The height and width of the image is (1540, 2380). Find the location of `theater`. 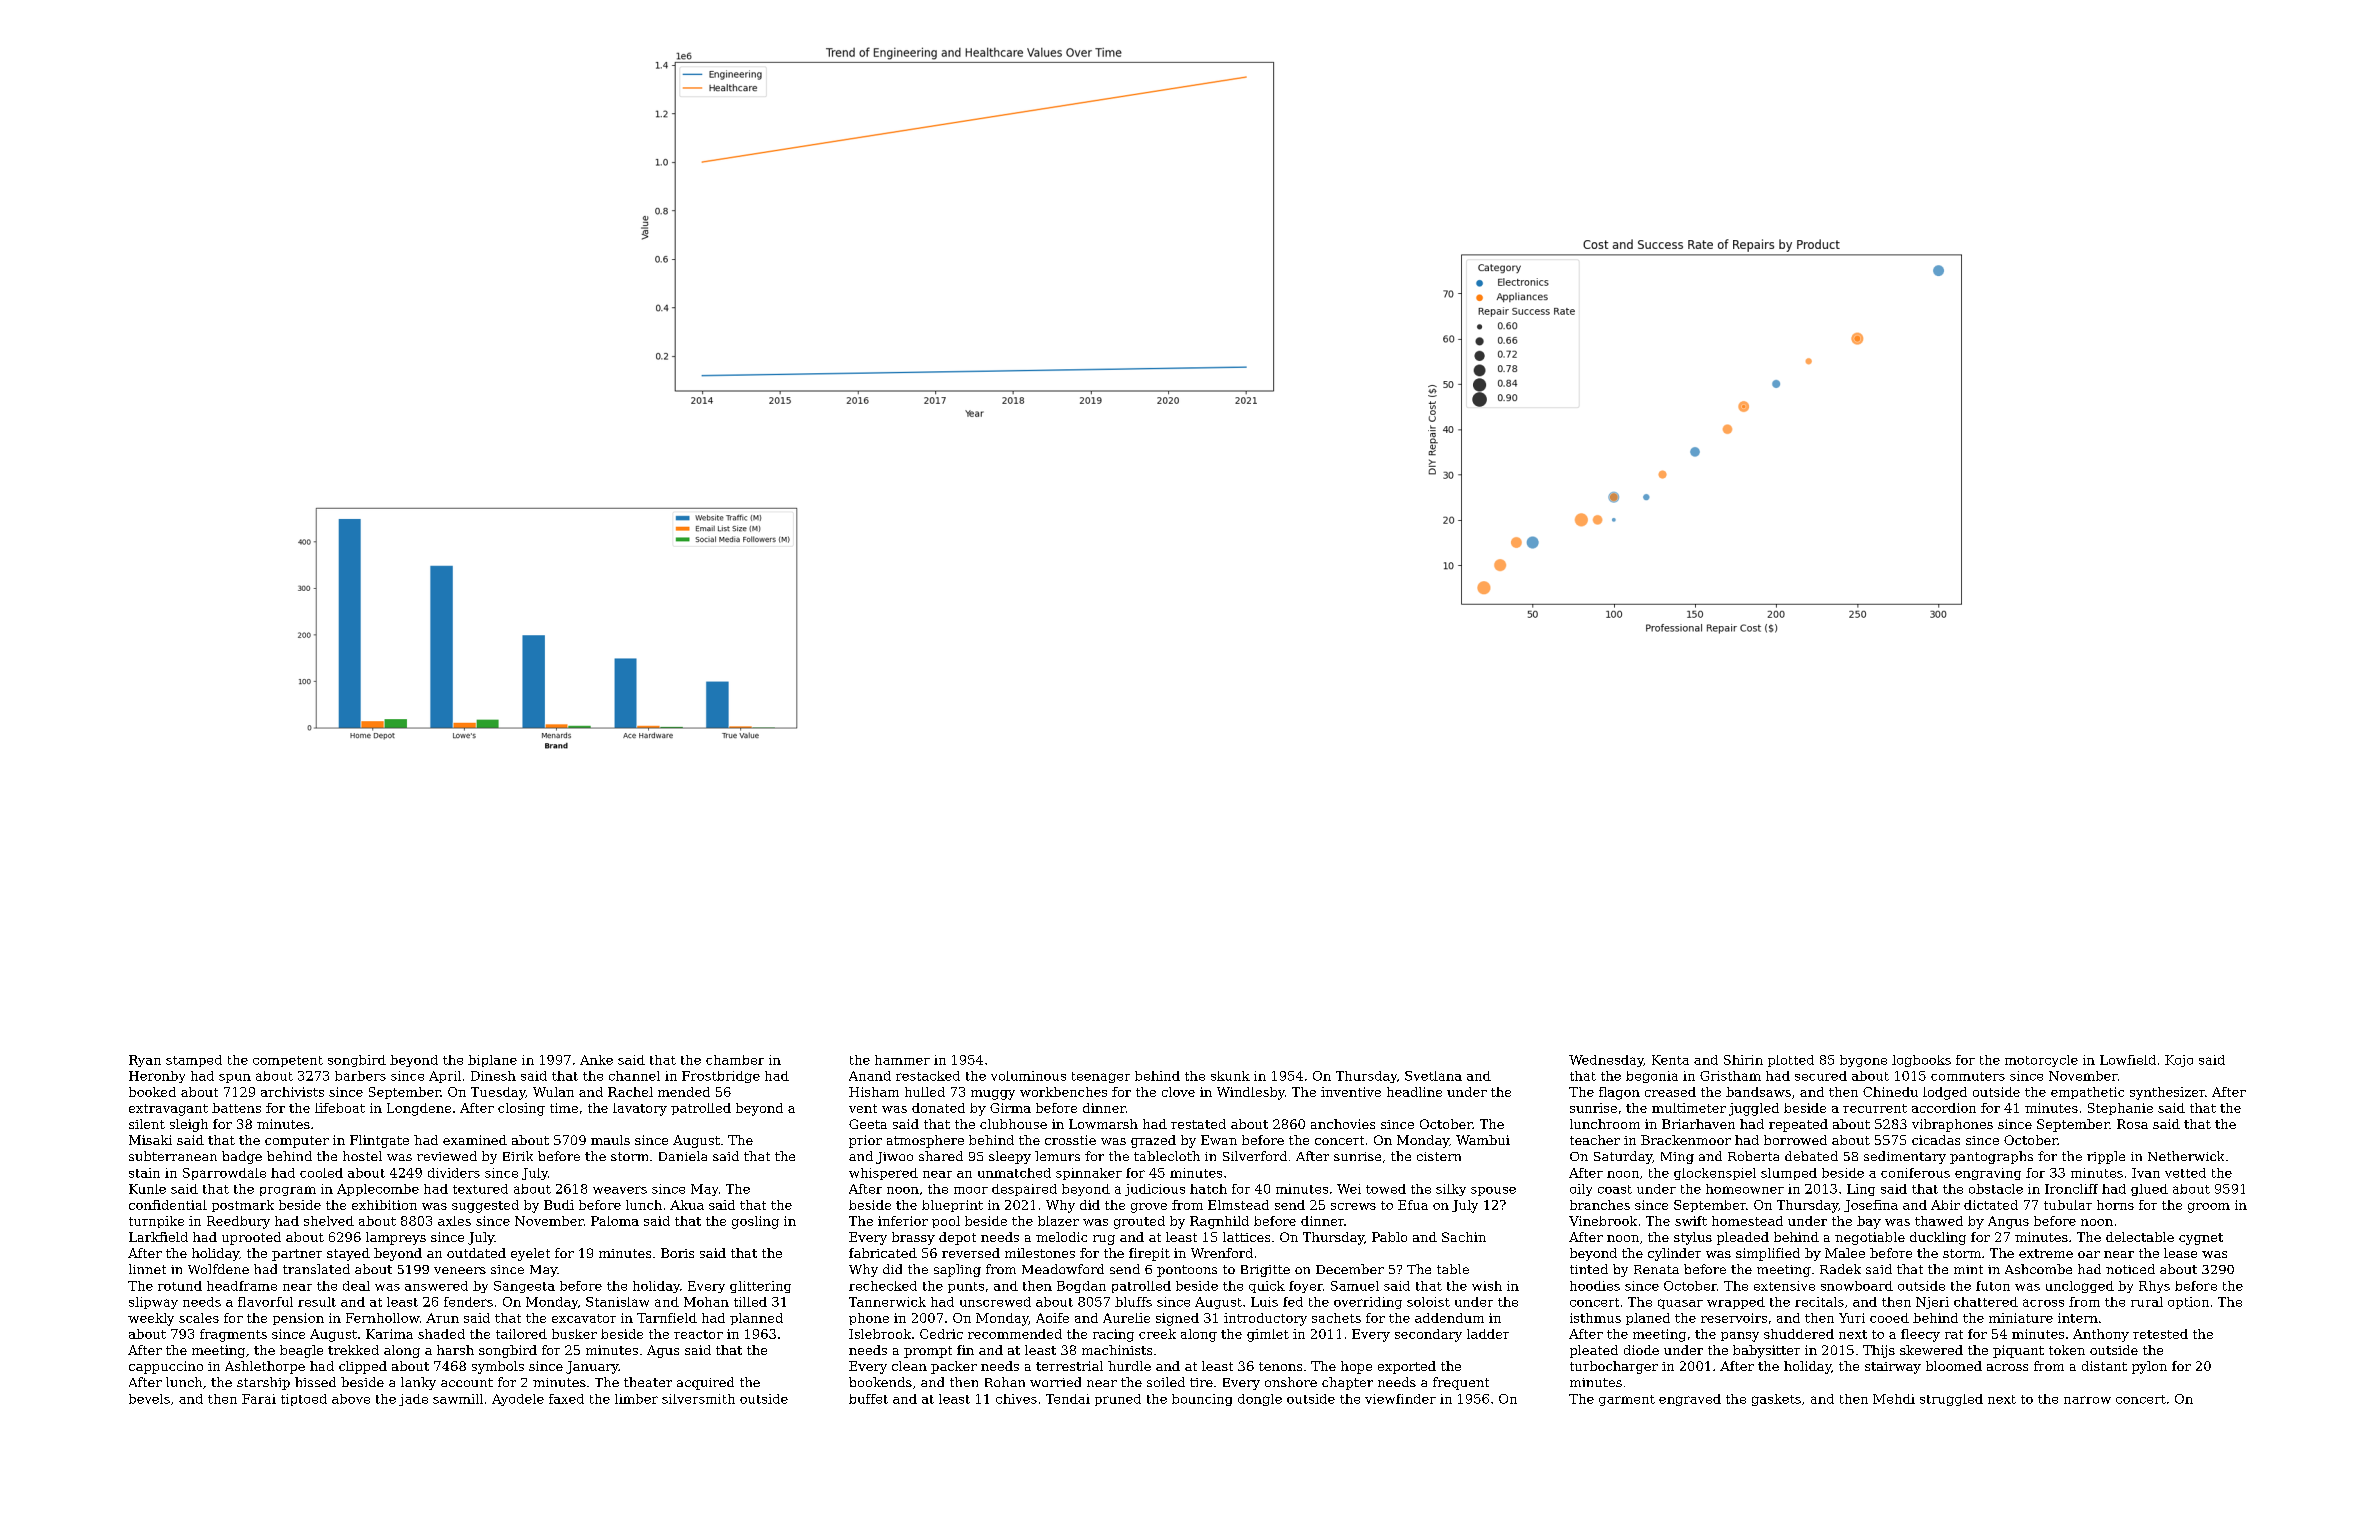

theater is located at coordinates (648, 1382).
